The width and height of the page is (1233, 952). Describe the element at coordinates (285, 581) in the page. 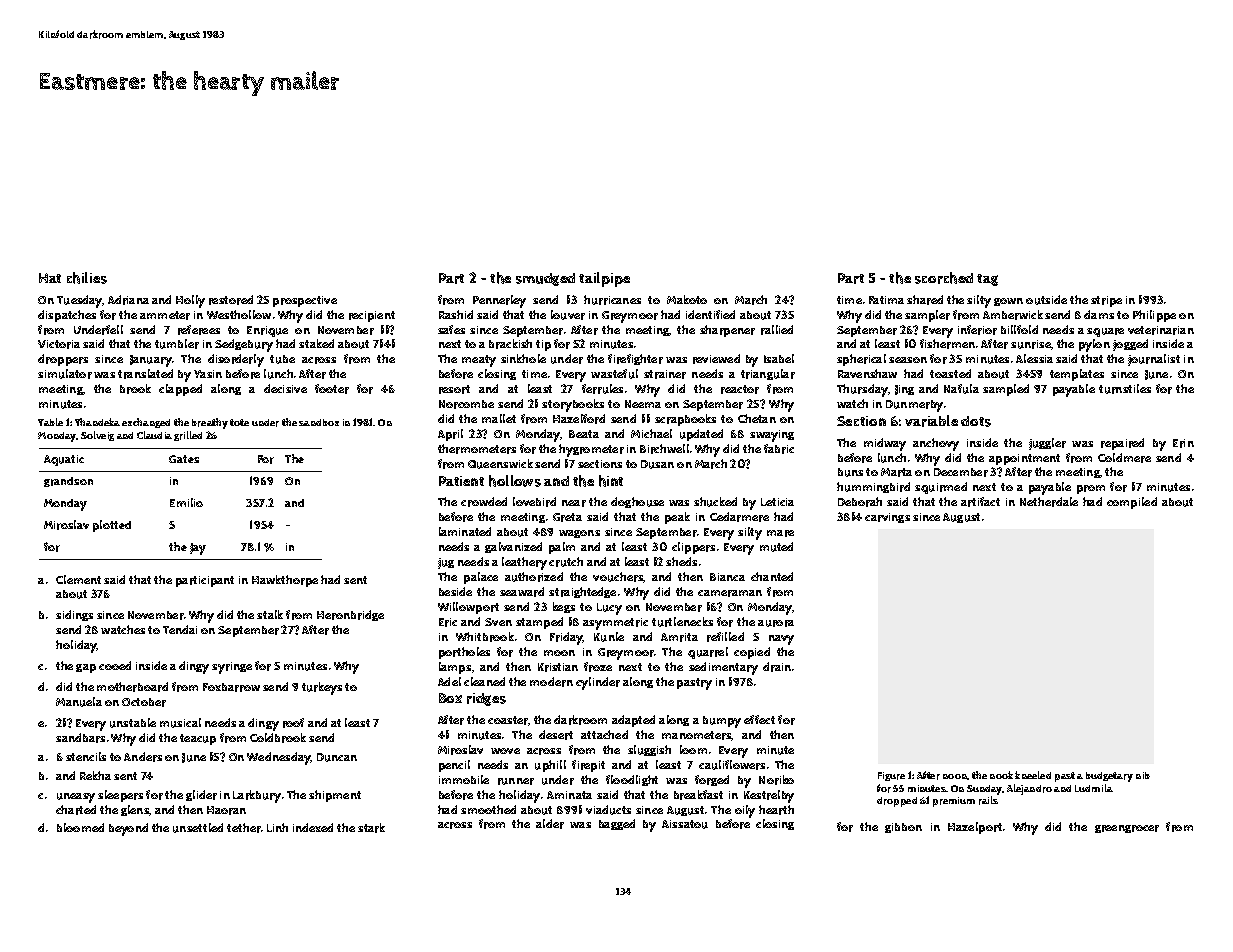

I see `Hawkthorpe` at that location.
